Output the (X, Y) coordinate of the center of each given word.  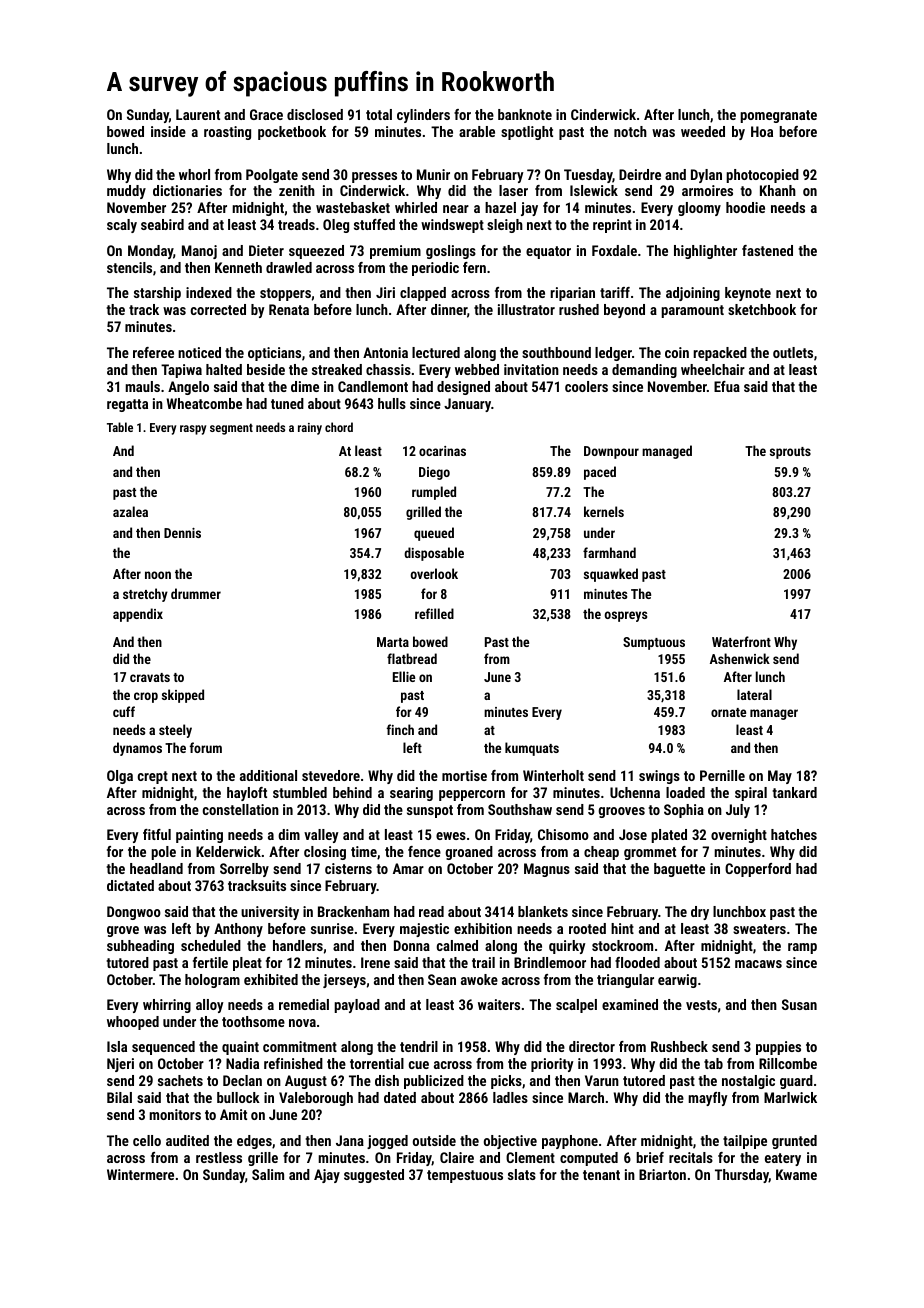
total (379, 114)
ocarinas (442, 451)
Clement (530, 1157)
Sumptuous (654, 643)
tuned (287, 403)
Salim (268, 1174)
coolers (586, 386)
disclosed (315, 114)
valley (321, 836)
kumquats (532, 749)
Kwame (796, 1174)
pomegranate (778, 116)
